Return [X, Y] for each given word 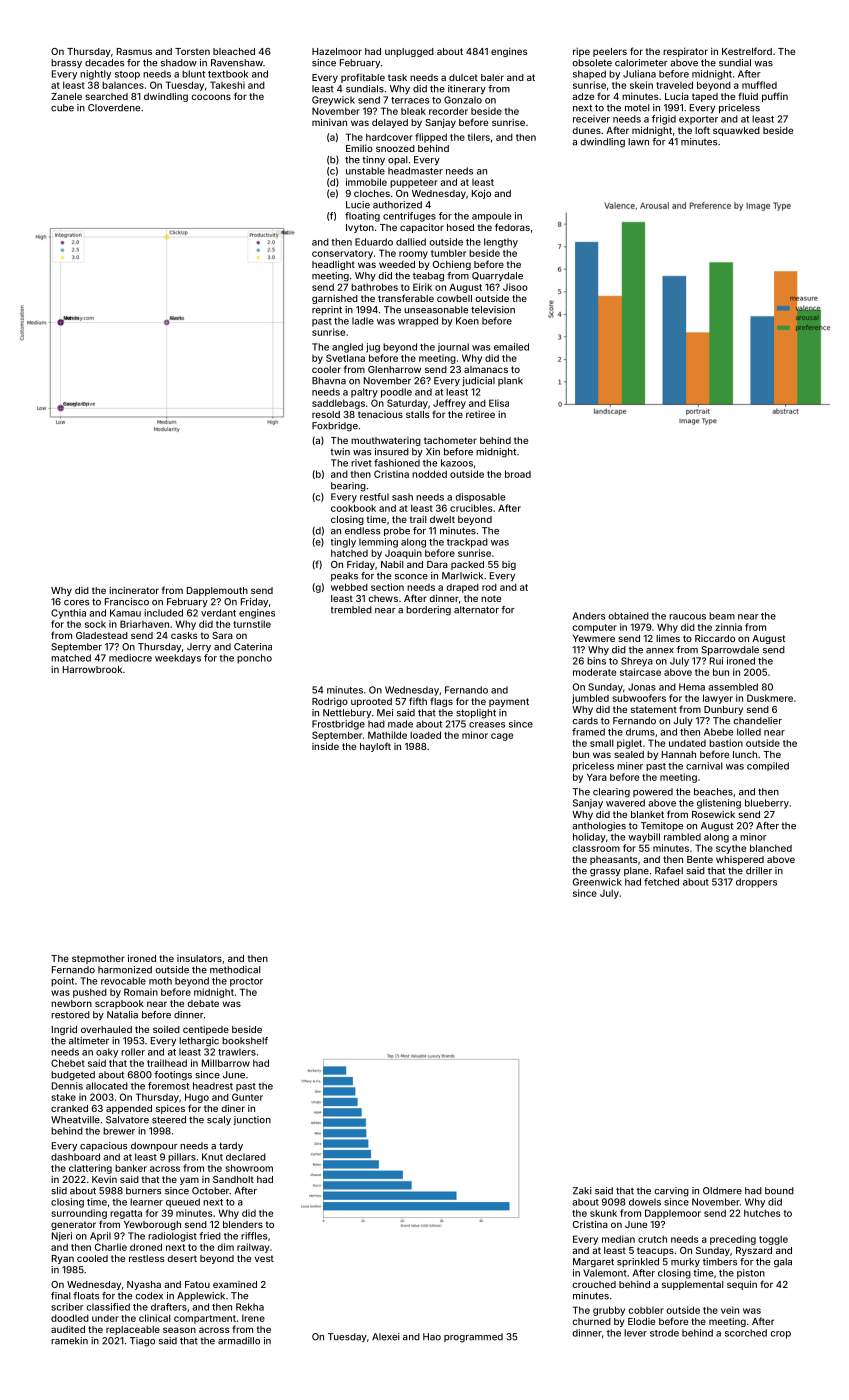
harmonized [125, 970]
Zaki [582, 1191]
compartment [205, 1319]
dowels [645, 1202]
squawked [736, 131]
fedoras [512, 227]
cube [62, 108]
